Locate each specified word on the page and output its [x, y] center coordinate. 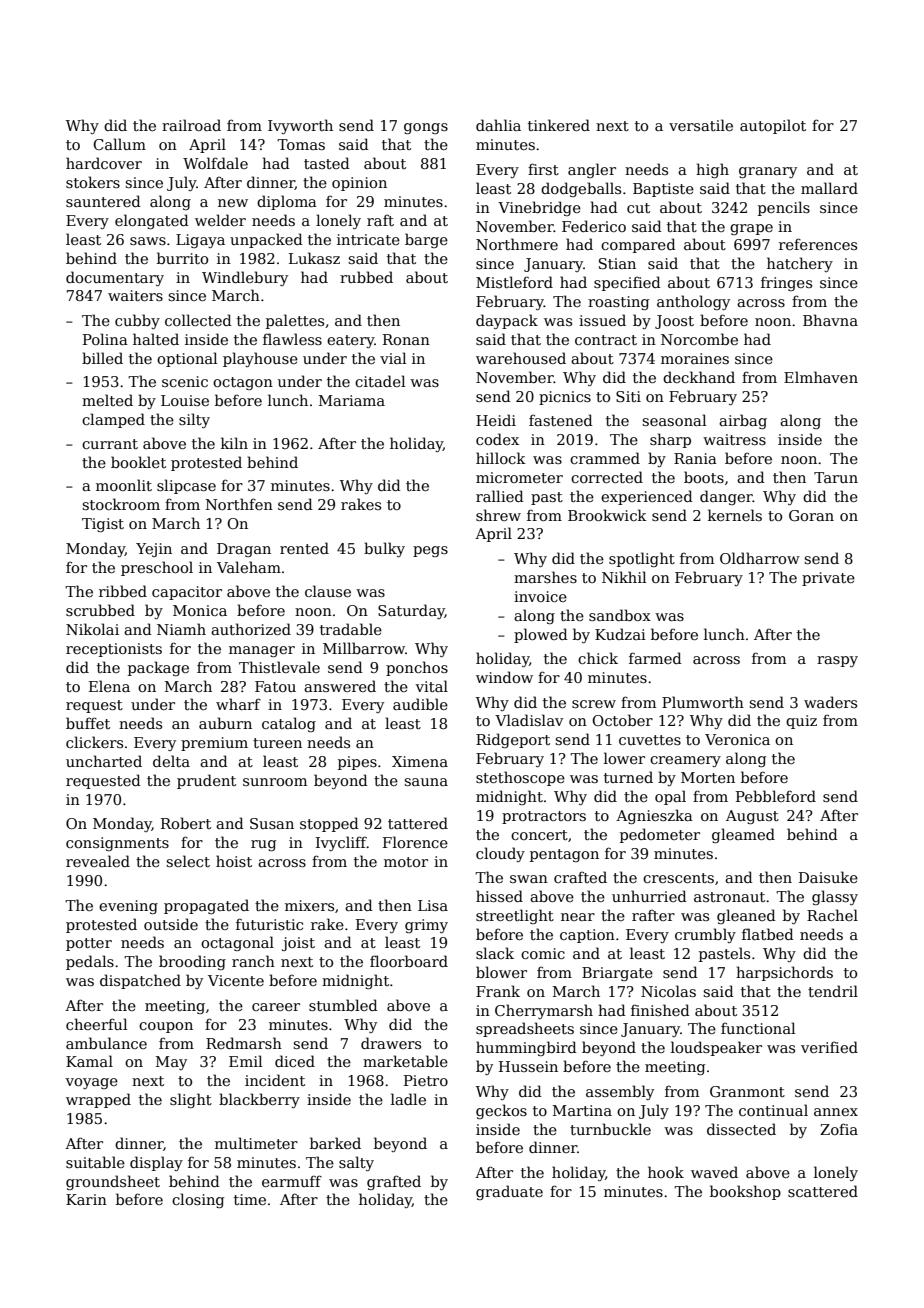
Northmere [517, 244]
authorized [251, 629]
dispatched [140, 981]
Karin [86, 1199]
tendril [833, 991]
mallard [829, 188]
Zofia [839, 1129]
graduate [509, 1192]
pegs [430, 551]
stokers [93, 182]
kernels [735, 515]
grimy [426, 926]
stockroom [121, 504]
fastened [561, 420]
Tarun [836, 477]
